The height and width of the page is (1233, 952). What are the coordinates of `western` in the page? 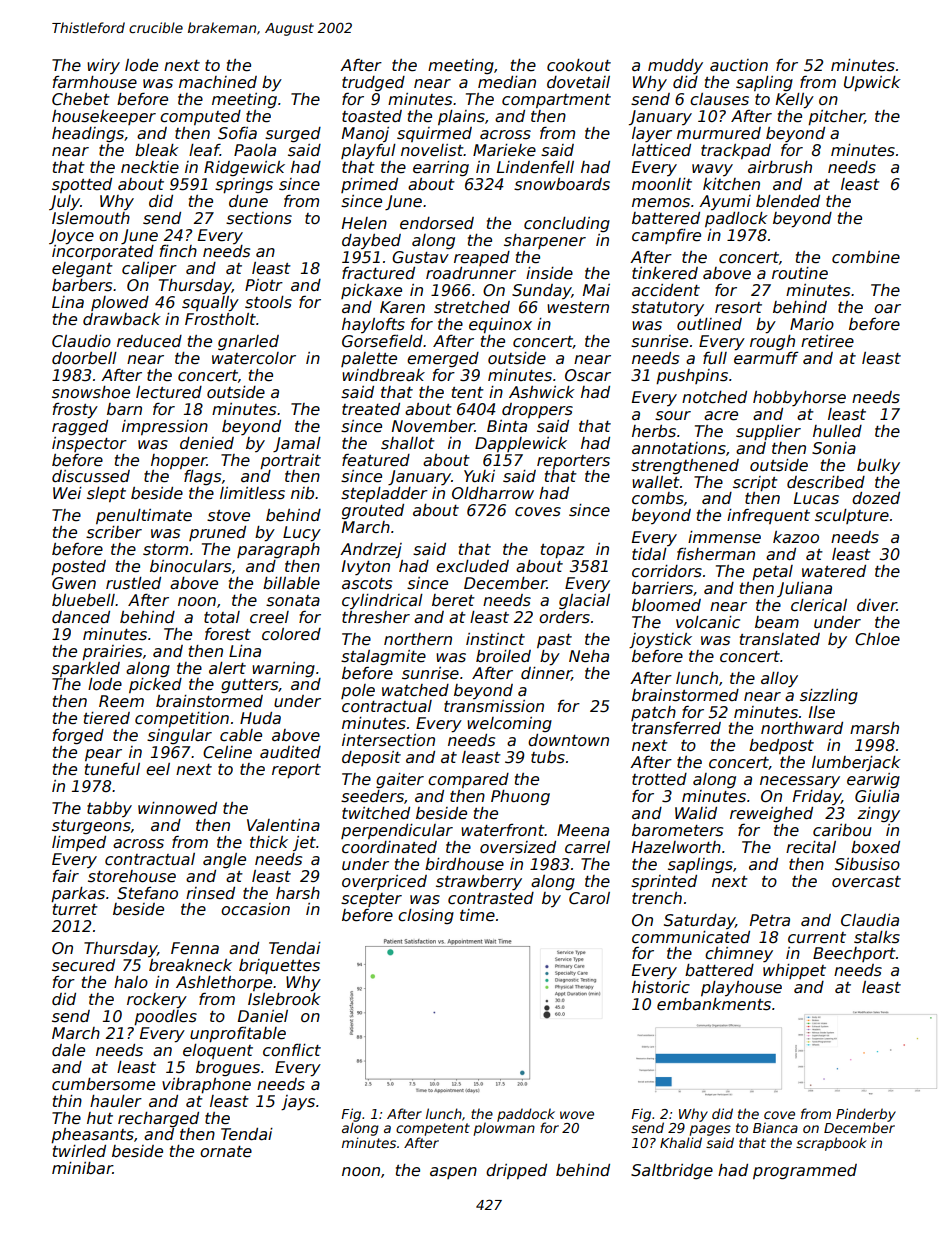 It's located at (578, 308).
